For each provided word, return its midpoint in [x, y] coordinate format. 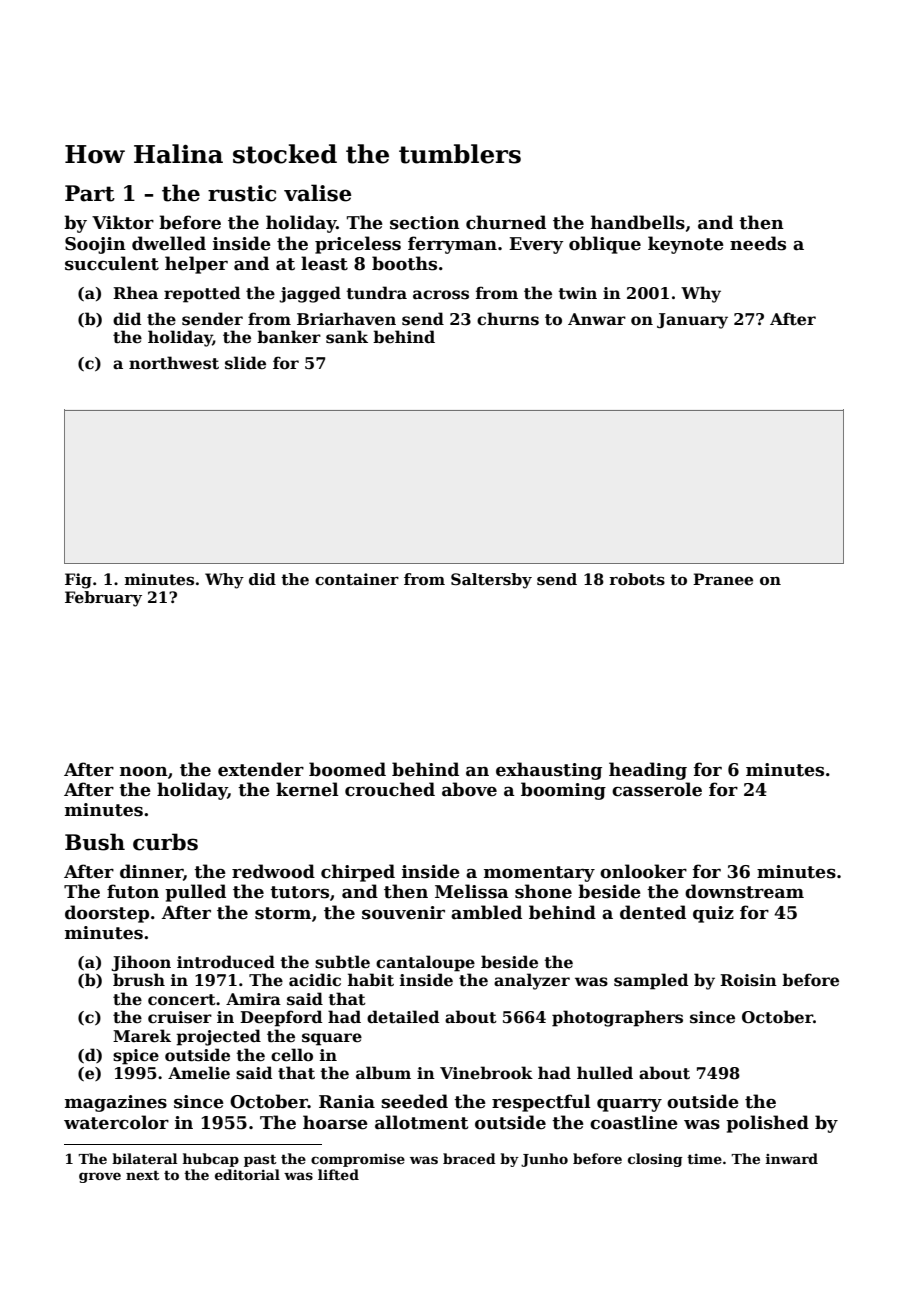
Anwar [597, 319]
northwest [174, 363]
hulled [605, 1073]
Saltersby [491, 581]
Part [90, 193]
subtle [342, 962]
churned [506, 222]
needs [758, 243]
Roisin [748, 980]
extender [261, 769]
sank [347, 337]
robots [637, 579]
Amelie [199, 1073]
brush [139, 980]
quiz [713, 914]
